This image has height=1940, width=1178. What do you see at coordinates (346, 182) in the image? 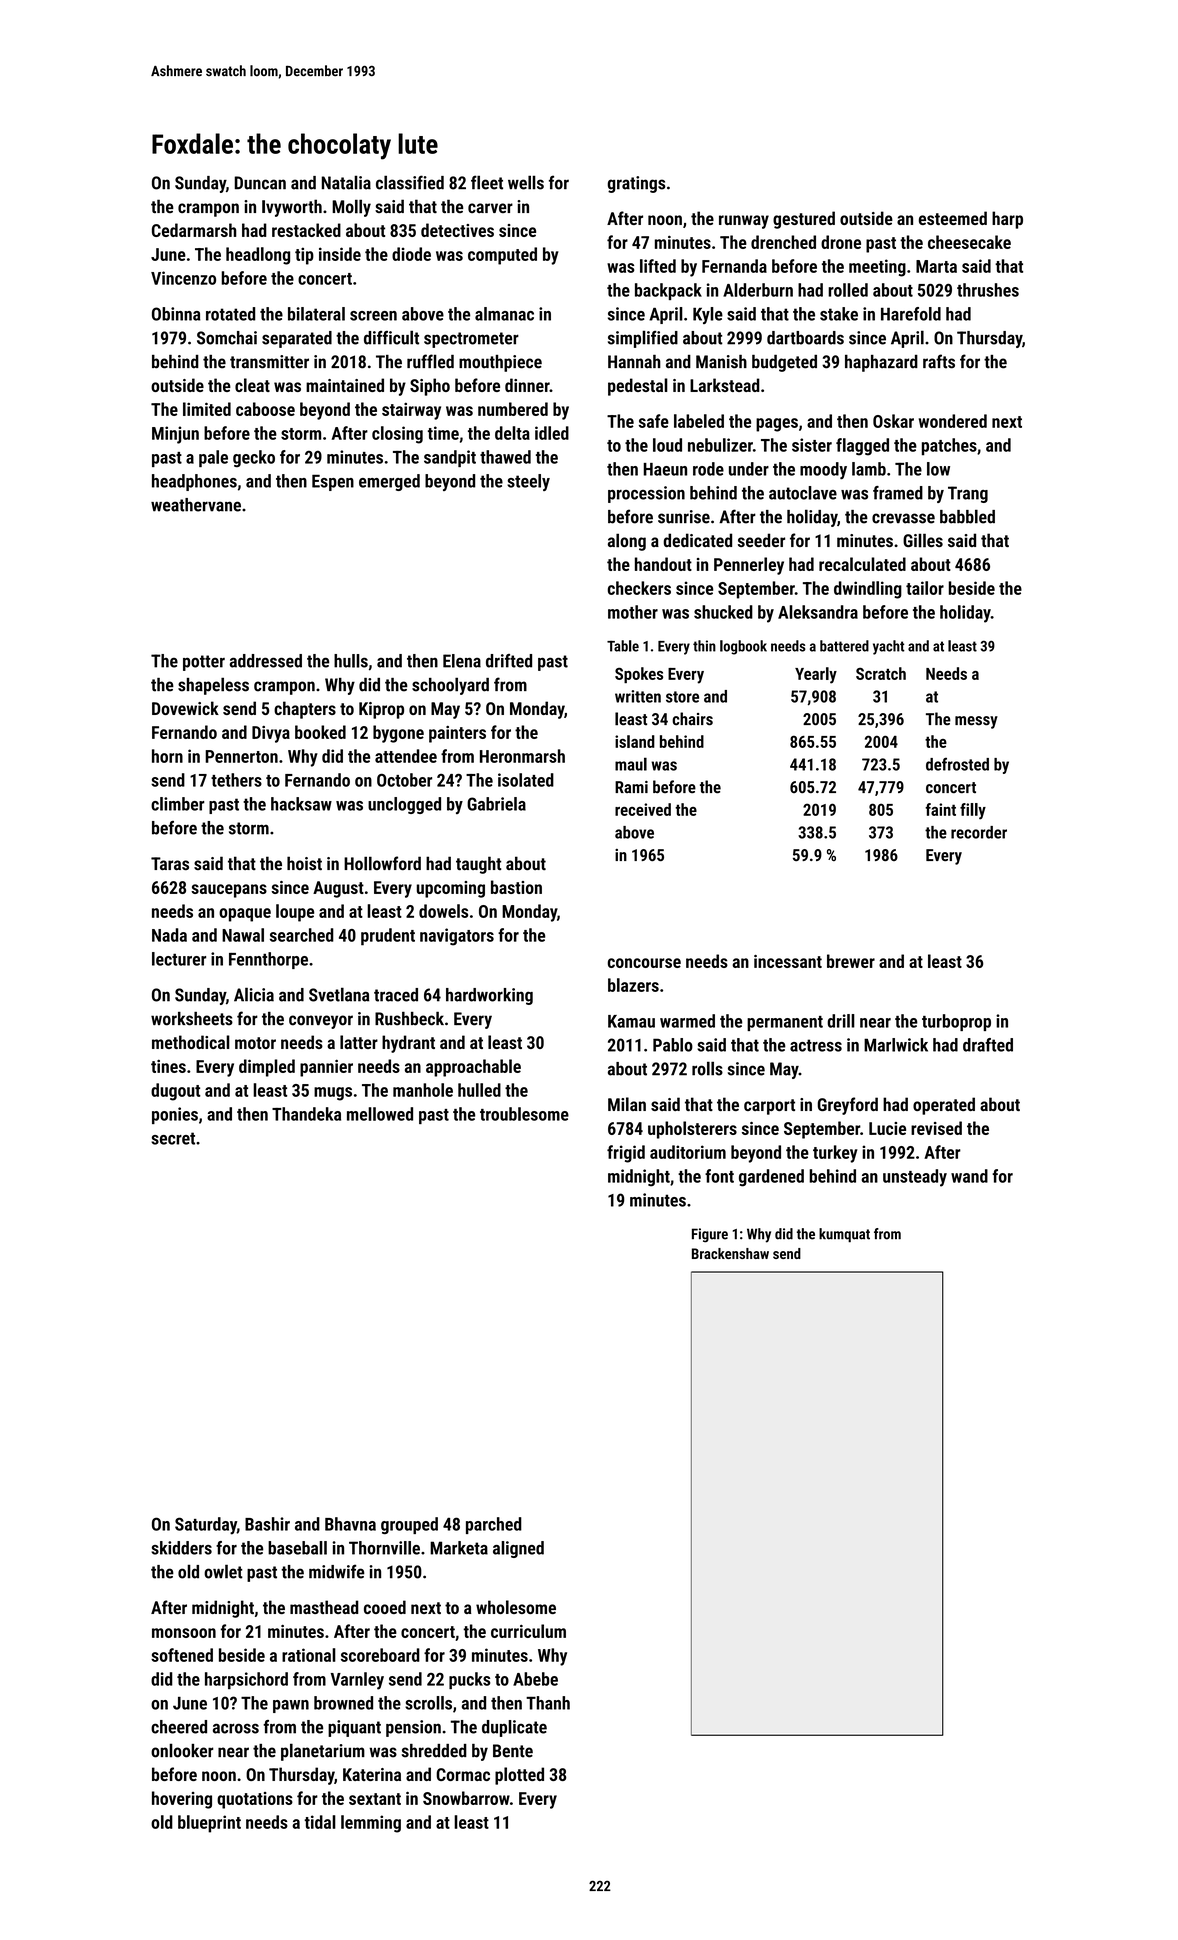
I see `Natalia` at bounding box center [346, 182].
